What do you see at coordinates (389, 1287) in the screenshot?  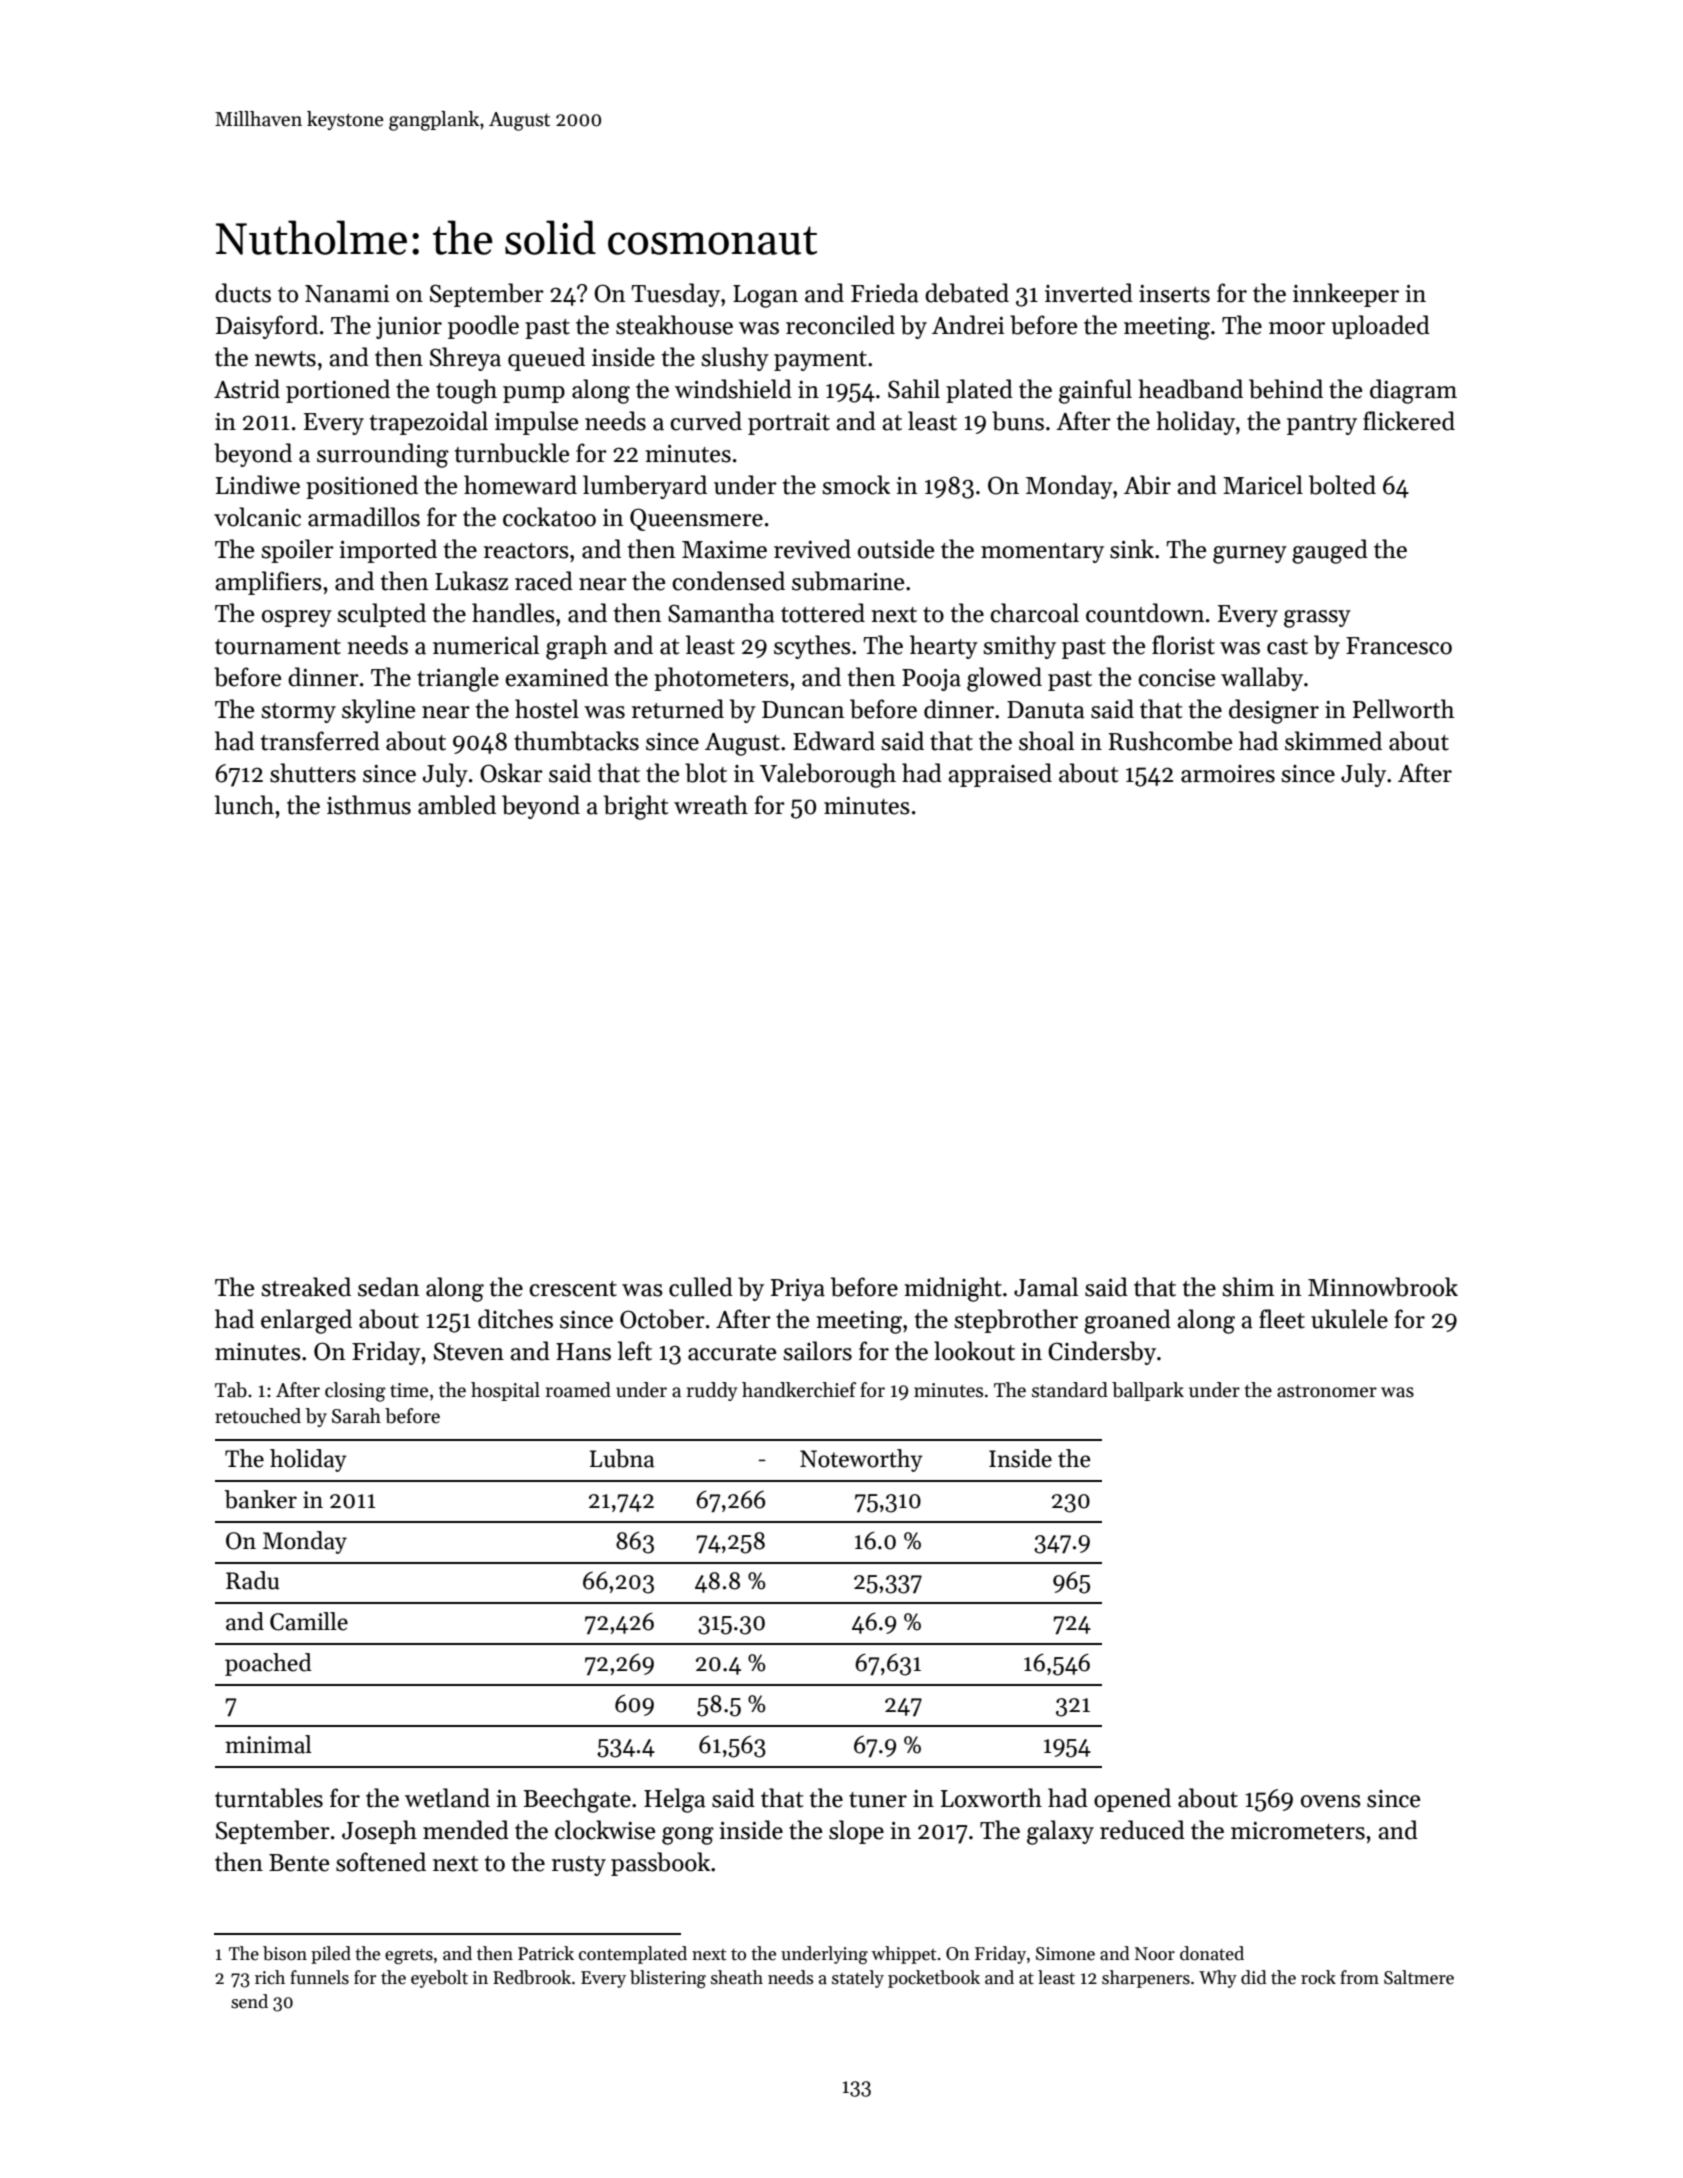 I see `sedan` at bounding box center [389, 1287].
